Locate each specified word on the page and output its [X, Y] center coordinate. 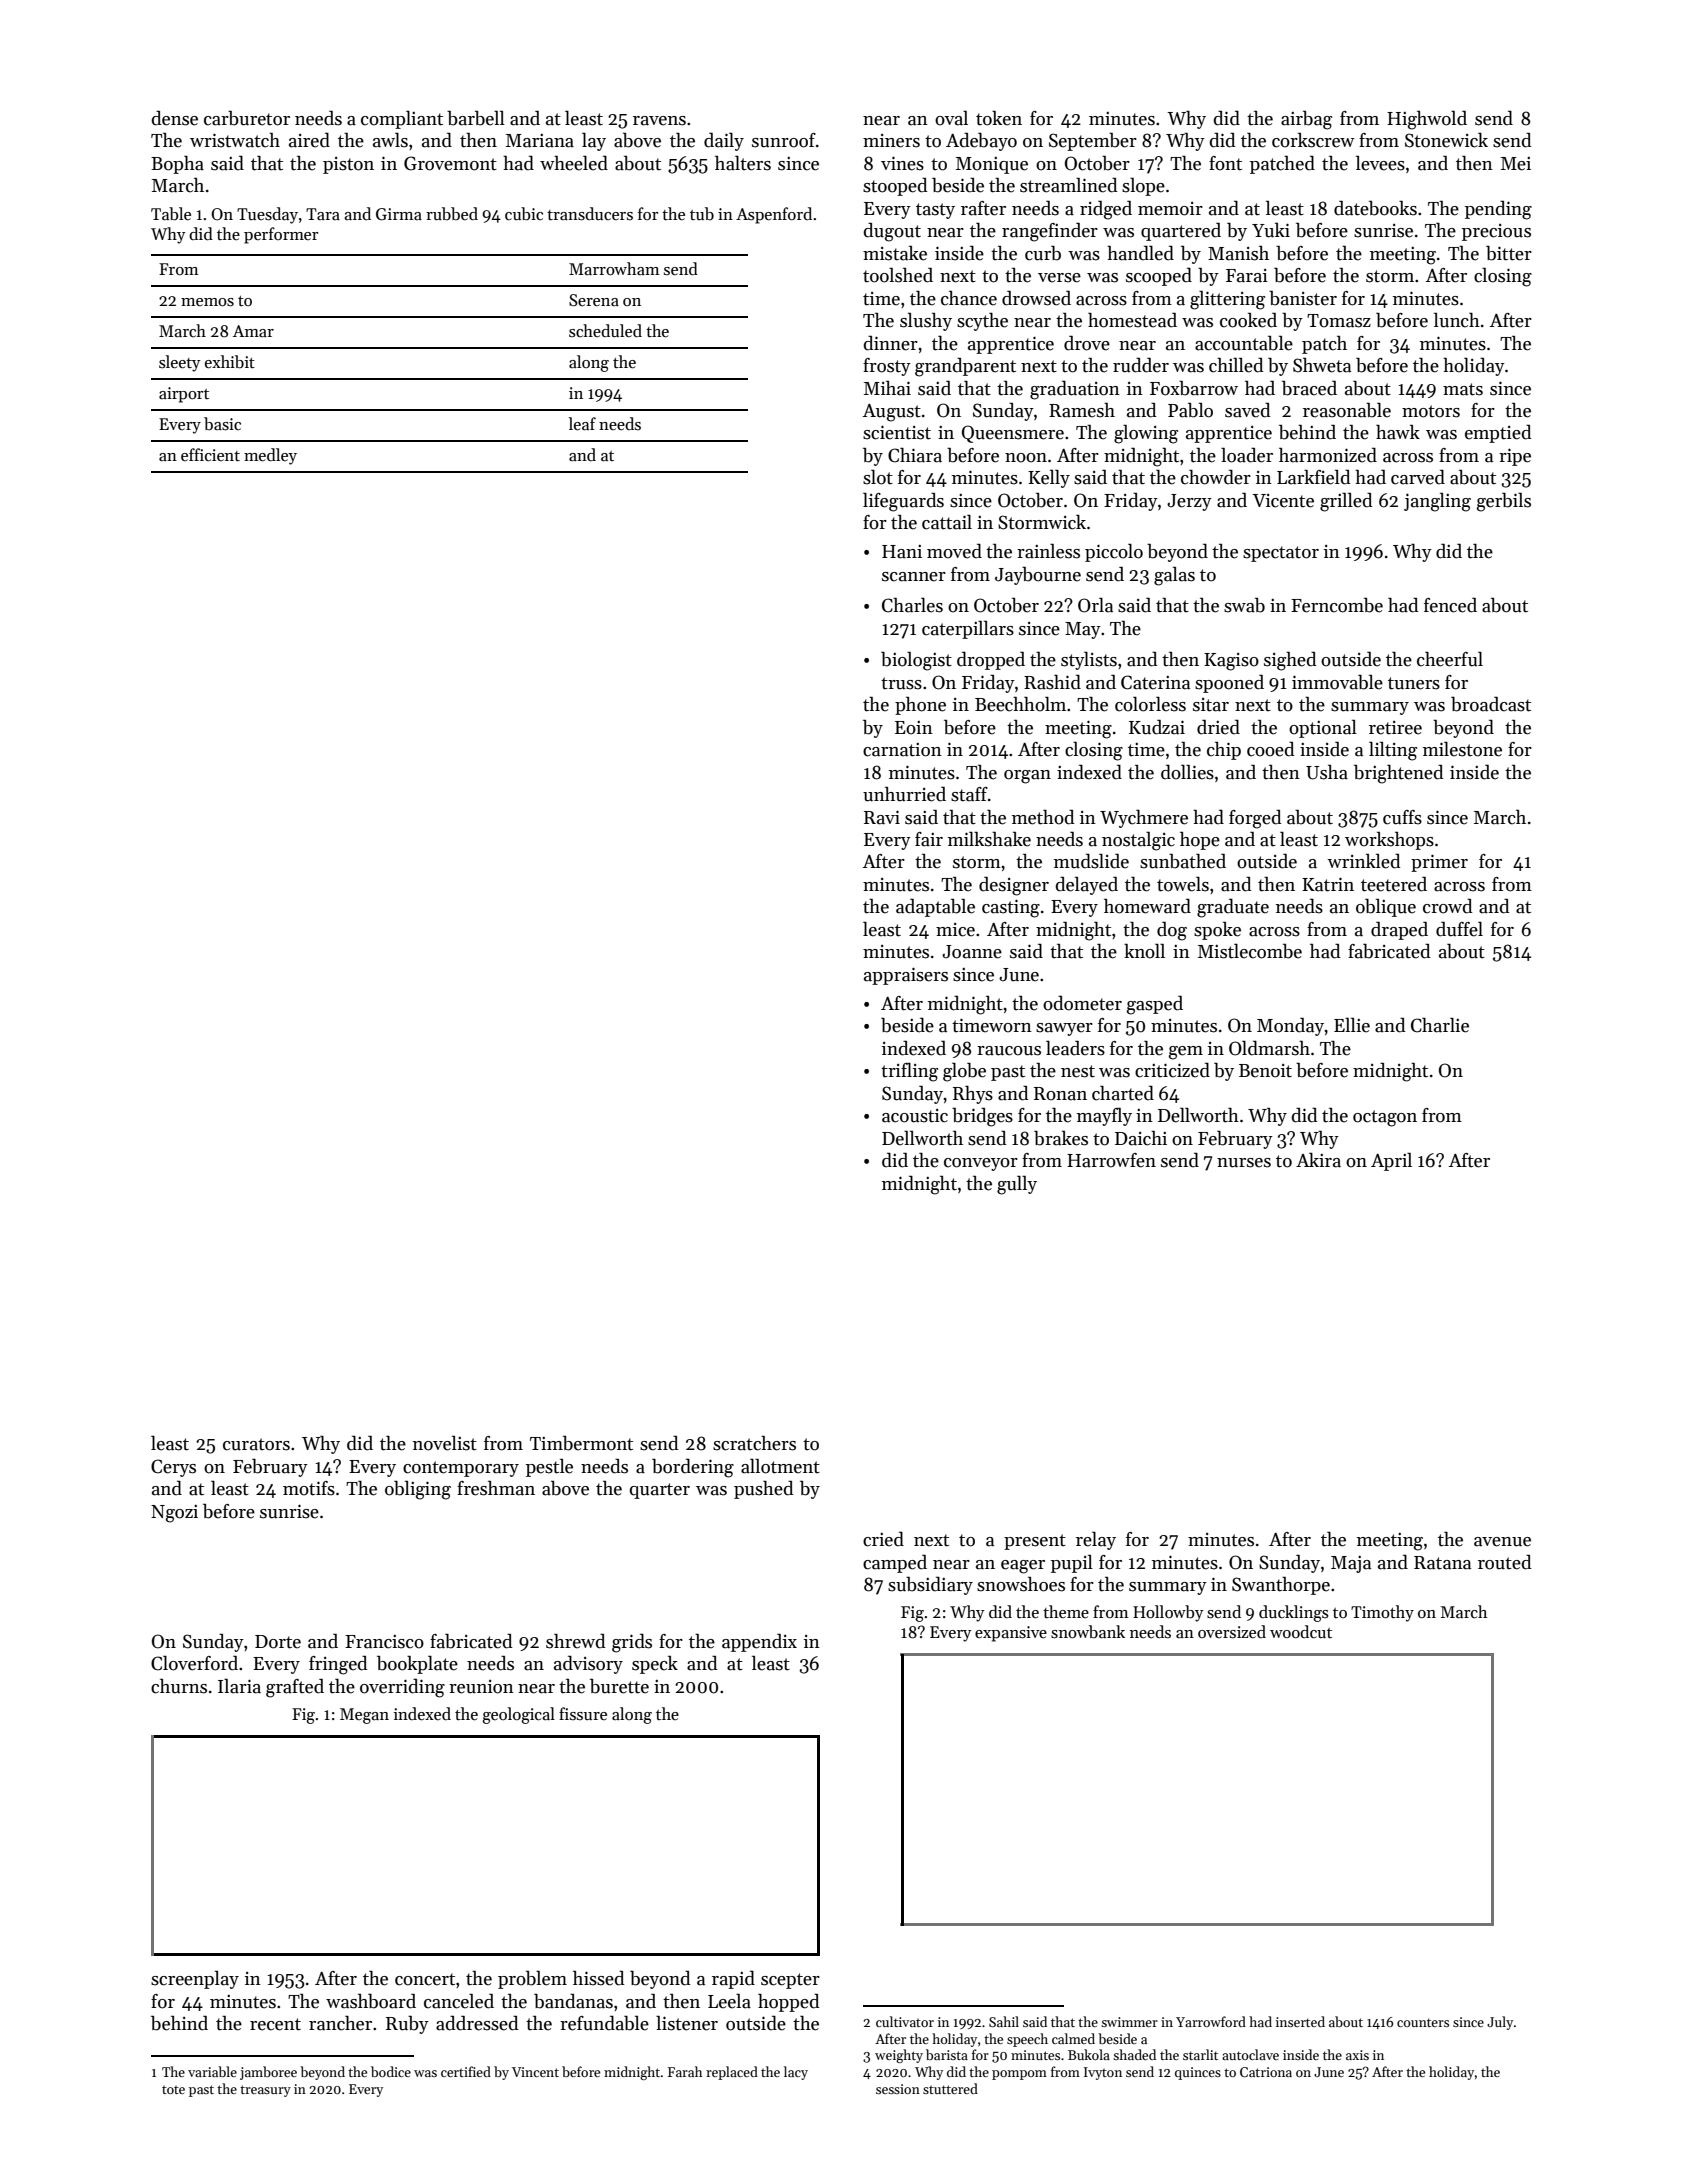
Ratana [1442, 1563]
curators [256, 1444]
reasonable [1347, 410]
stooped [895, 186]
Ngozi [174, 1514]
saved [1247, 410]
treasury [265, 2091]
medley [270, 456]
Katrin [1328, 884]
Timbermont [581, 1443]
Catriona [1266, 2072]
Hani [902, 552]
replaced [732, 2073]
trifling [909, 1072]
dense [174, 118]
